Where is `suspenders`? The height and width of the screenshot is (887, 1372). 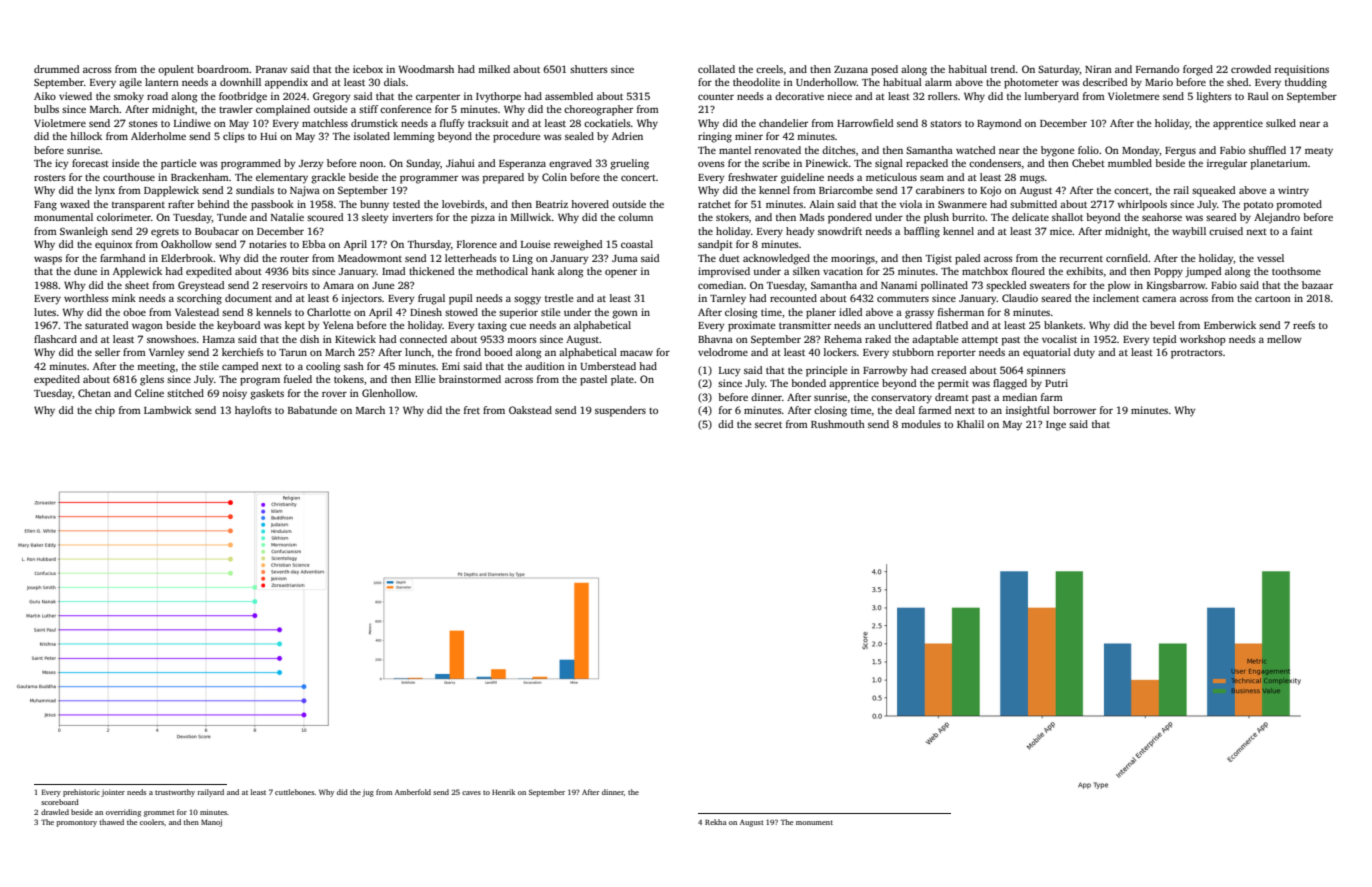 suspenders is located at coordinates (620, 411).
